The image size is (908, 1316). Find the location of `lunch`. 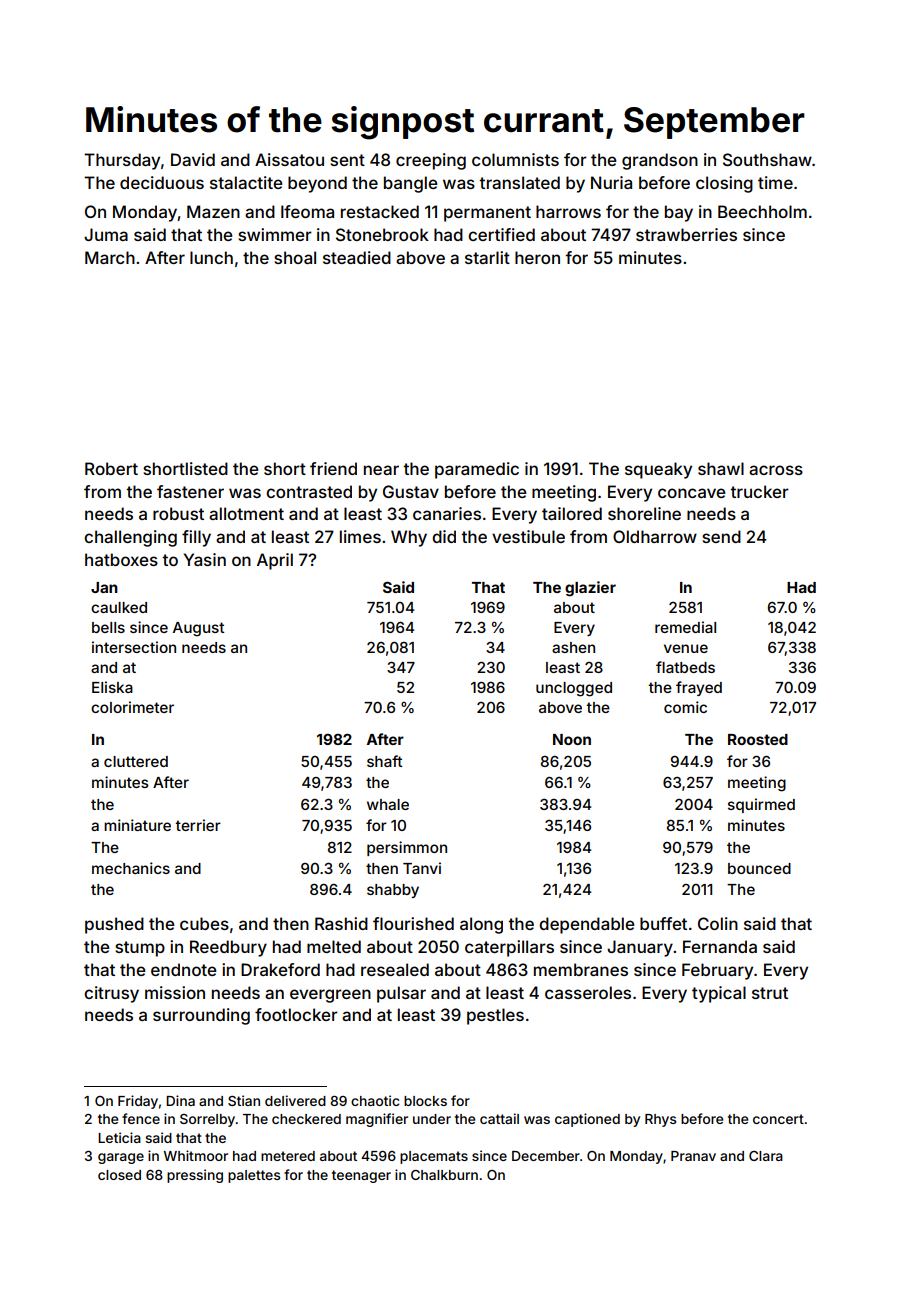

lunch is located at coordinates (211, 257).
